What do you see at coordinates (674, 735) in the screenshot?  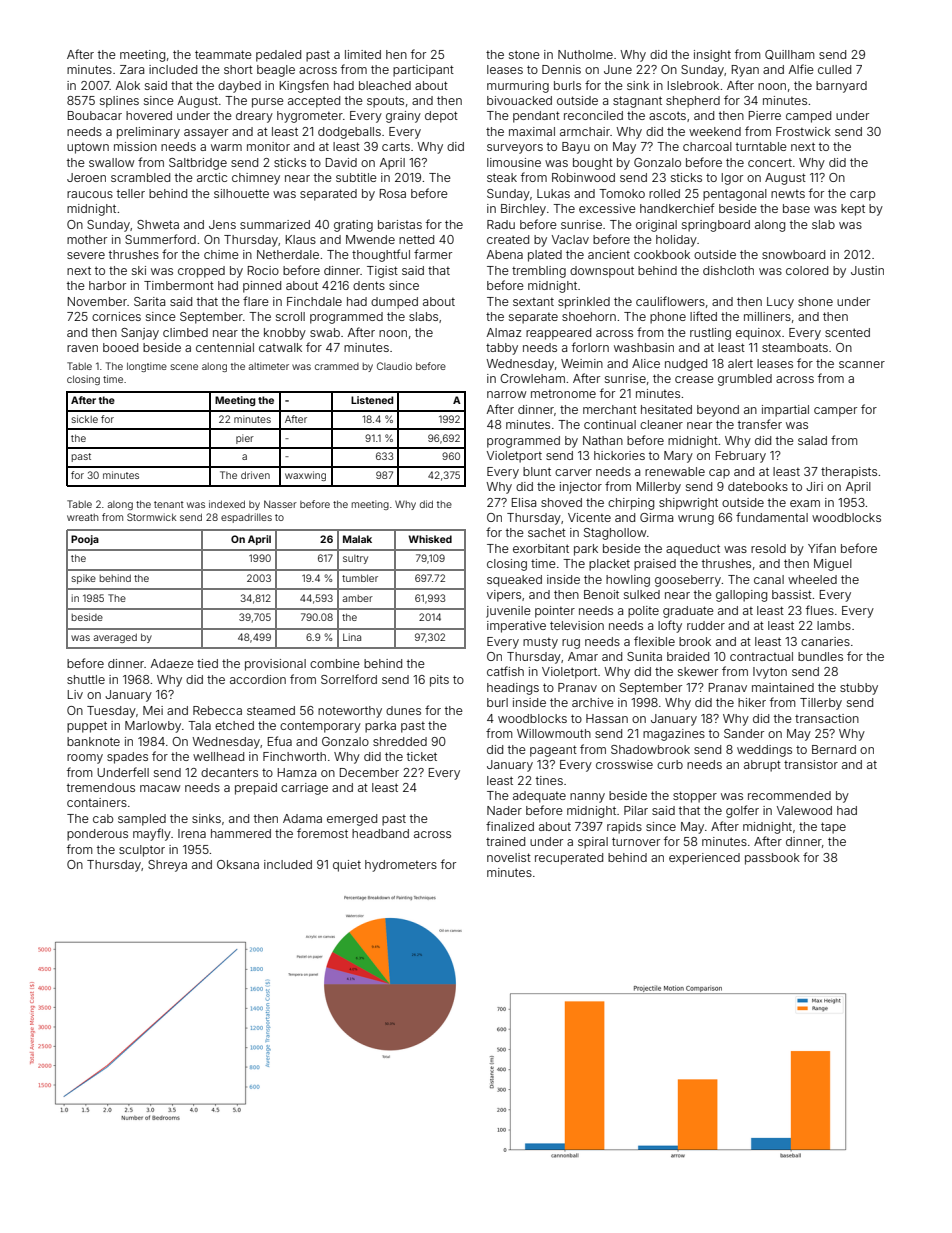 I see `magazines` at bounding box center [674, 735].
